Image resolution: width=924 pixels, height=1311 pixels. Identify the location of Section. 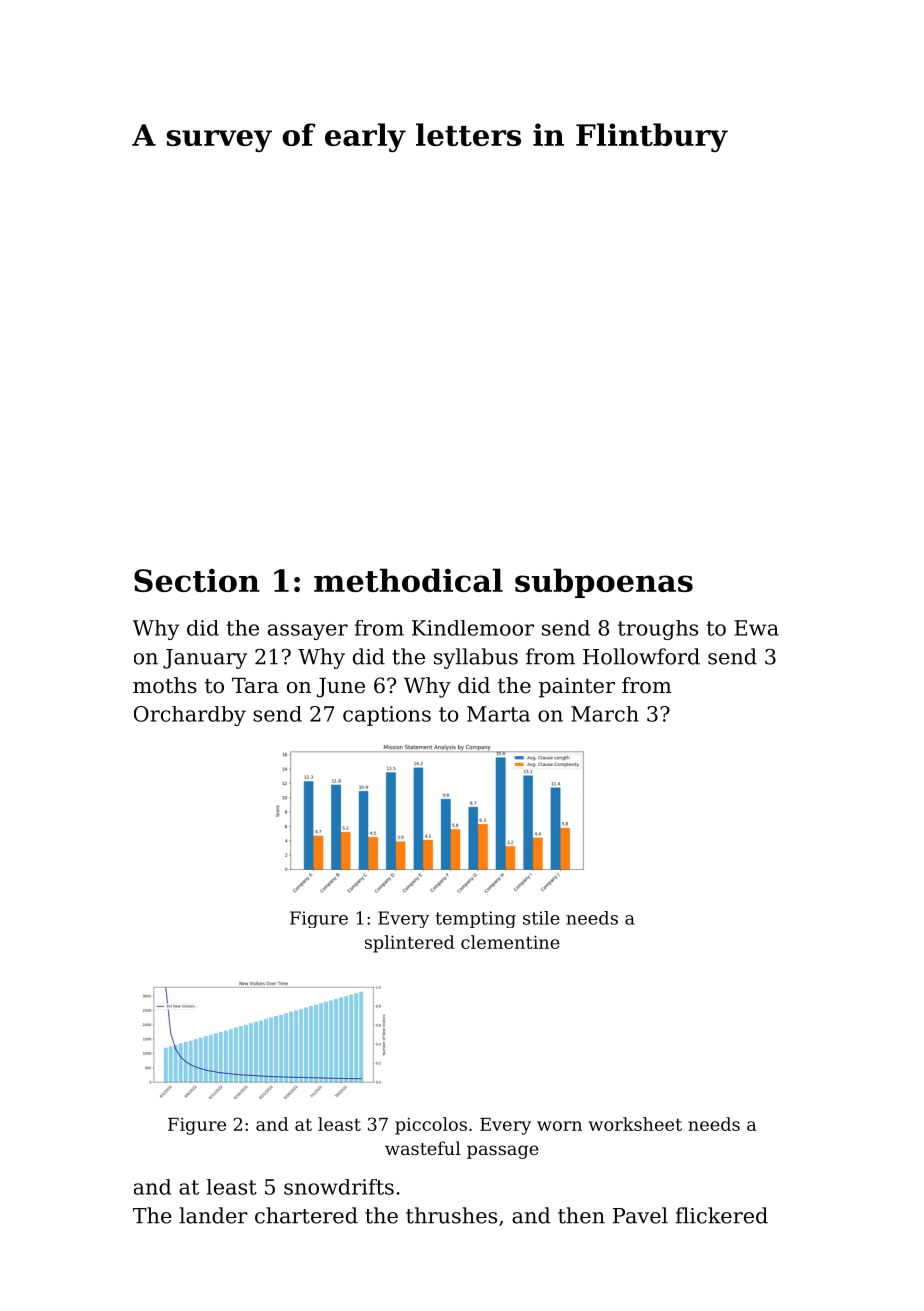
(197, 580).
